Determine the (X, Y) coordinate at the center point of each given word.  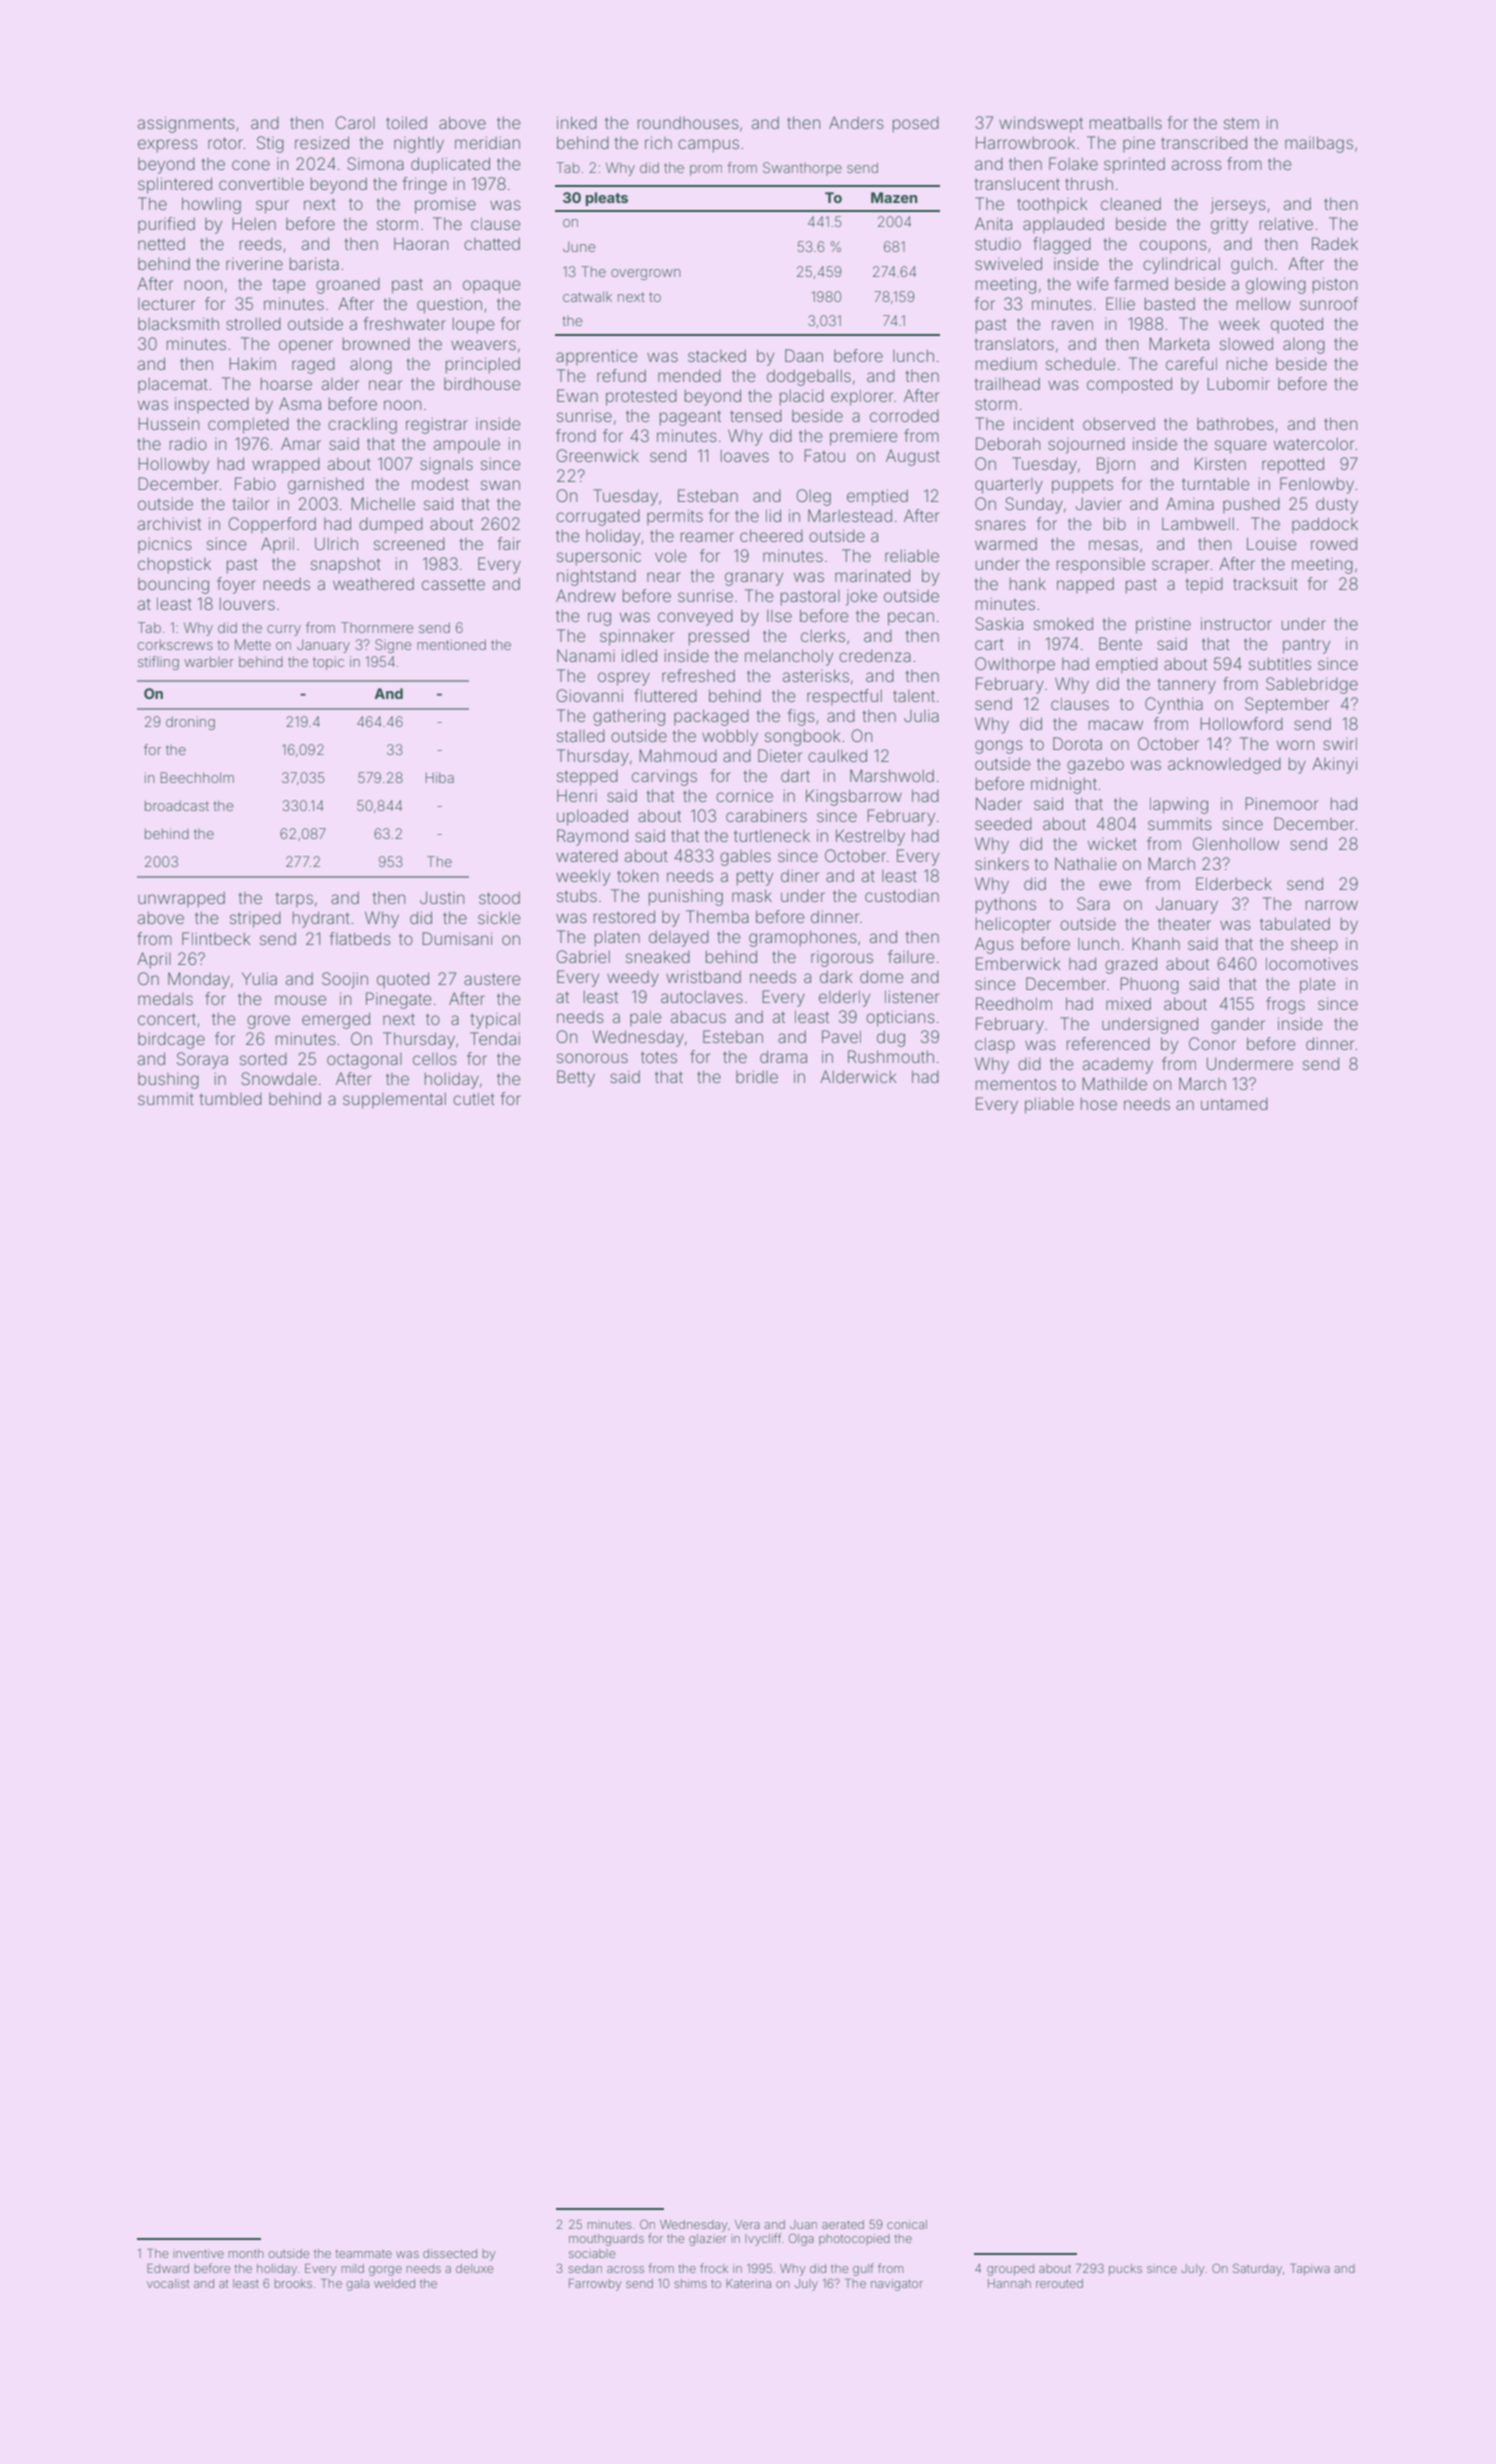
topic (328, 663)
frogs (1285, 1005)
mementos (1016, 1084)
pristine (1163, 625)
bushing (168, 1081)
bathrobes (1235, 423)
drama (783, 1056)
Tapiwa (1310, 2269)
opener (306, 346)
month (246, 2253)
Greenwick (597, 455)
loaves (745, 455)
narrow (1332, 905)
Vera (747, 2224)
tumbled (231, 1099)
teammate (363, 2253)
